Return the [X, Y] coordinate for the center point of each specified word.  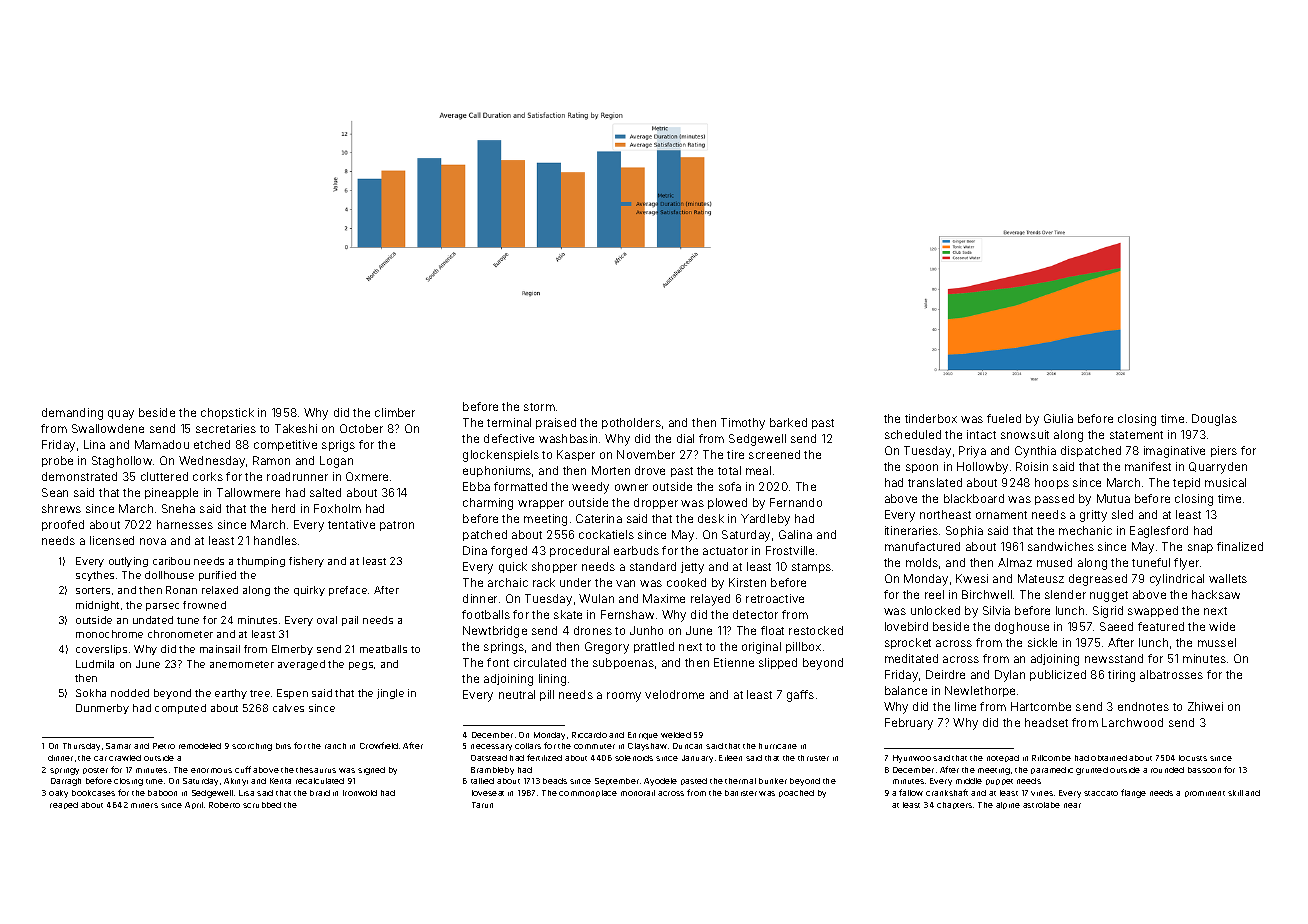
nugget [1109, 596]
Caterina [599, 518]
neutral [517, 694]
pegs [361, 666]
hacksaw [1216, 594]
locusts [1193, 758]
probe [57, 461]
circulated [540, 662]
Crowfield [379, 745]
